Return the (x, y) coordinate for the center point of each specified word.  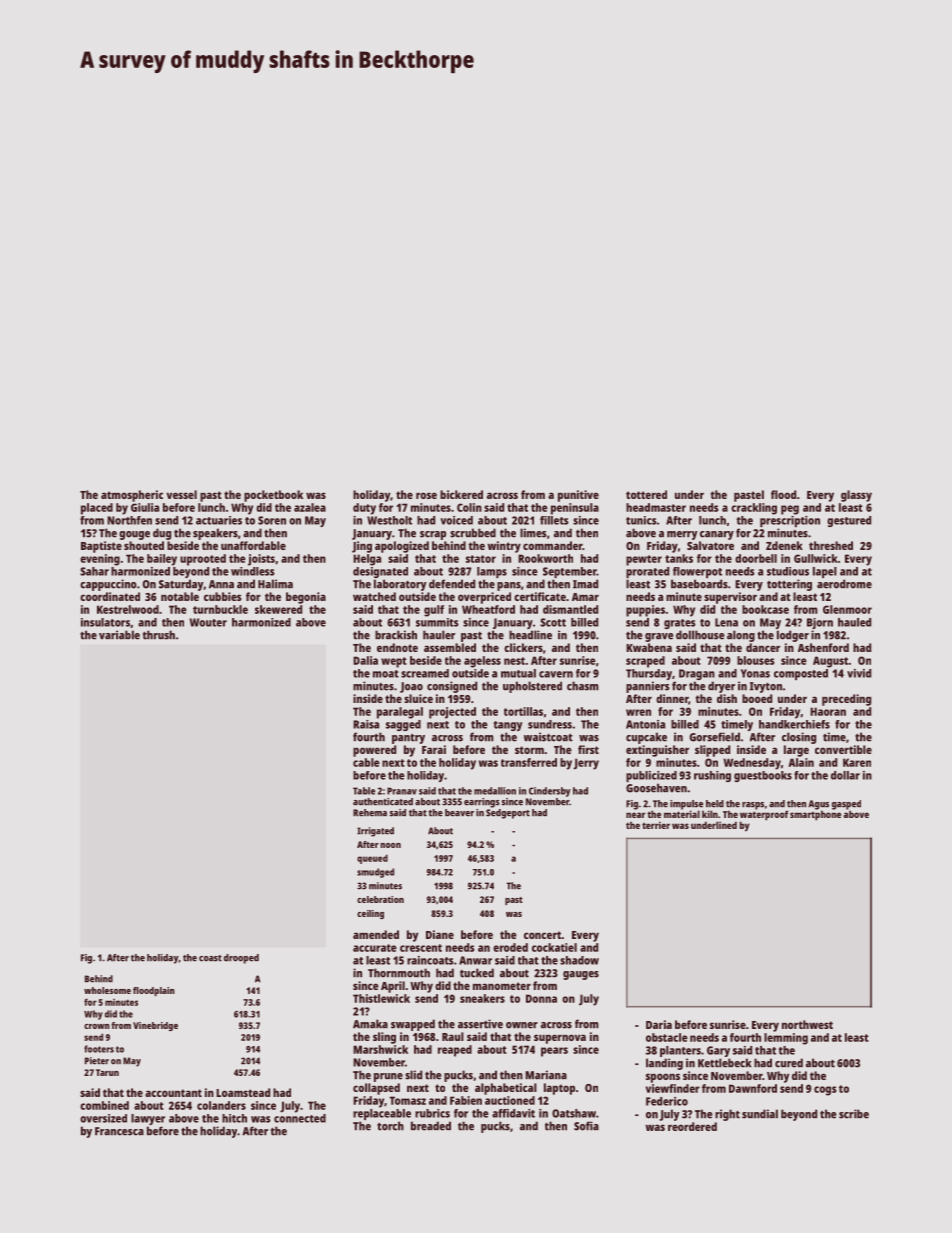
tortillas (523, 711)
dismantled (570, 609)
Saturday (181, 585)
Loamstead (243, 1092)
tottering (789, 585)
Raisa (366, 724)
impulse (686, 805)
